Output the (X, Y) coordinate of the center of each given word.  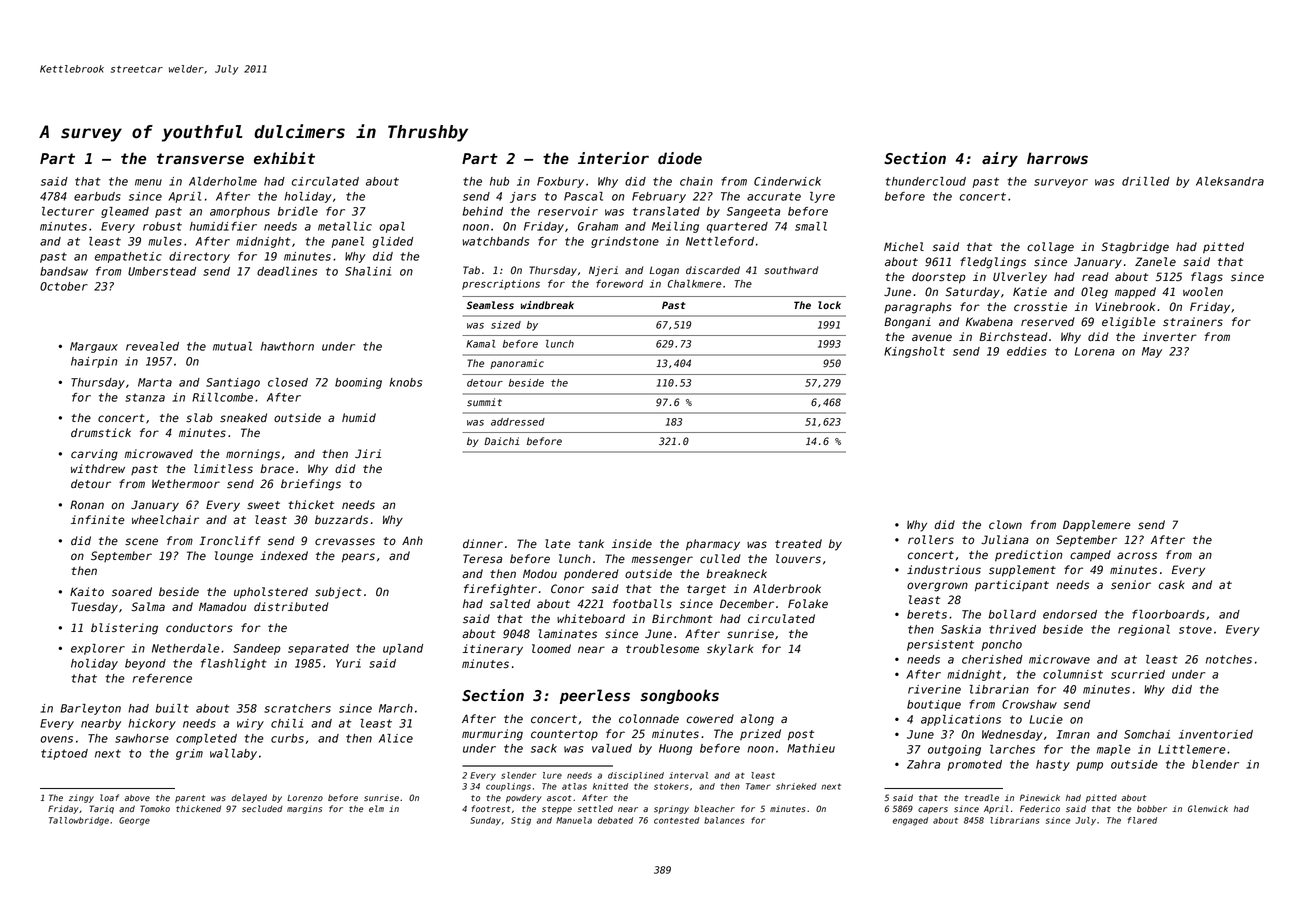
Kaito (87, 592)
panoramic (517, 364)
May (1152, 352)
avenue (932, 338)
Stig (521, 821)
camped (1090, 556)
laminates (567, 634)
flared (1142, 820)
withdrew (98, 469)
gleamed (125, 212)
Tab (471, 270)
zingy (81, 798)
